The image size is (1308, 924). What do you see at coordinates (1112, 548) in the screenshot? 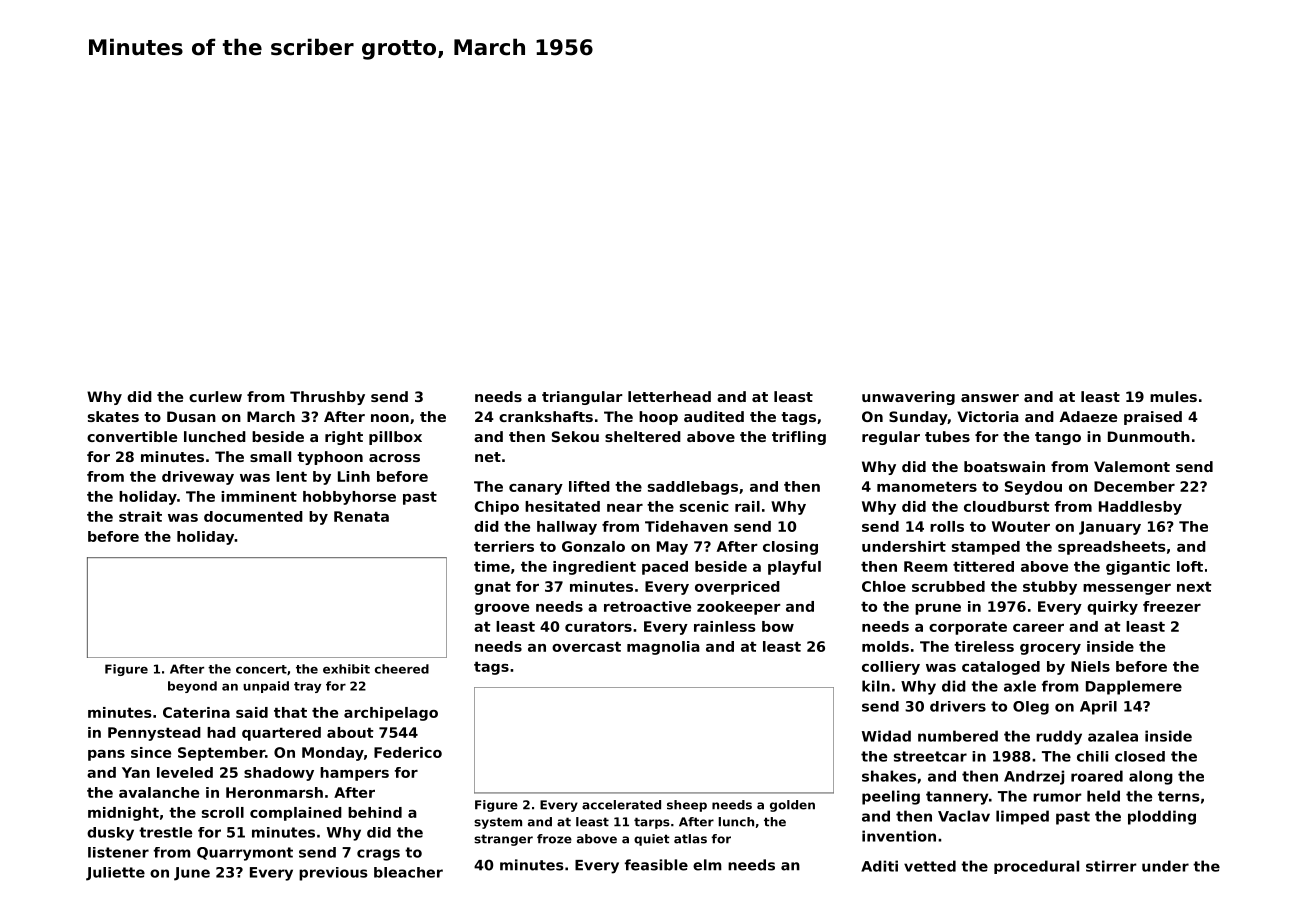
I see `spreadsheets` at bounding box center [1112, 548].
